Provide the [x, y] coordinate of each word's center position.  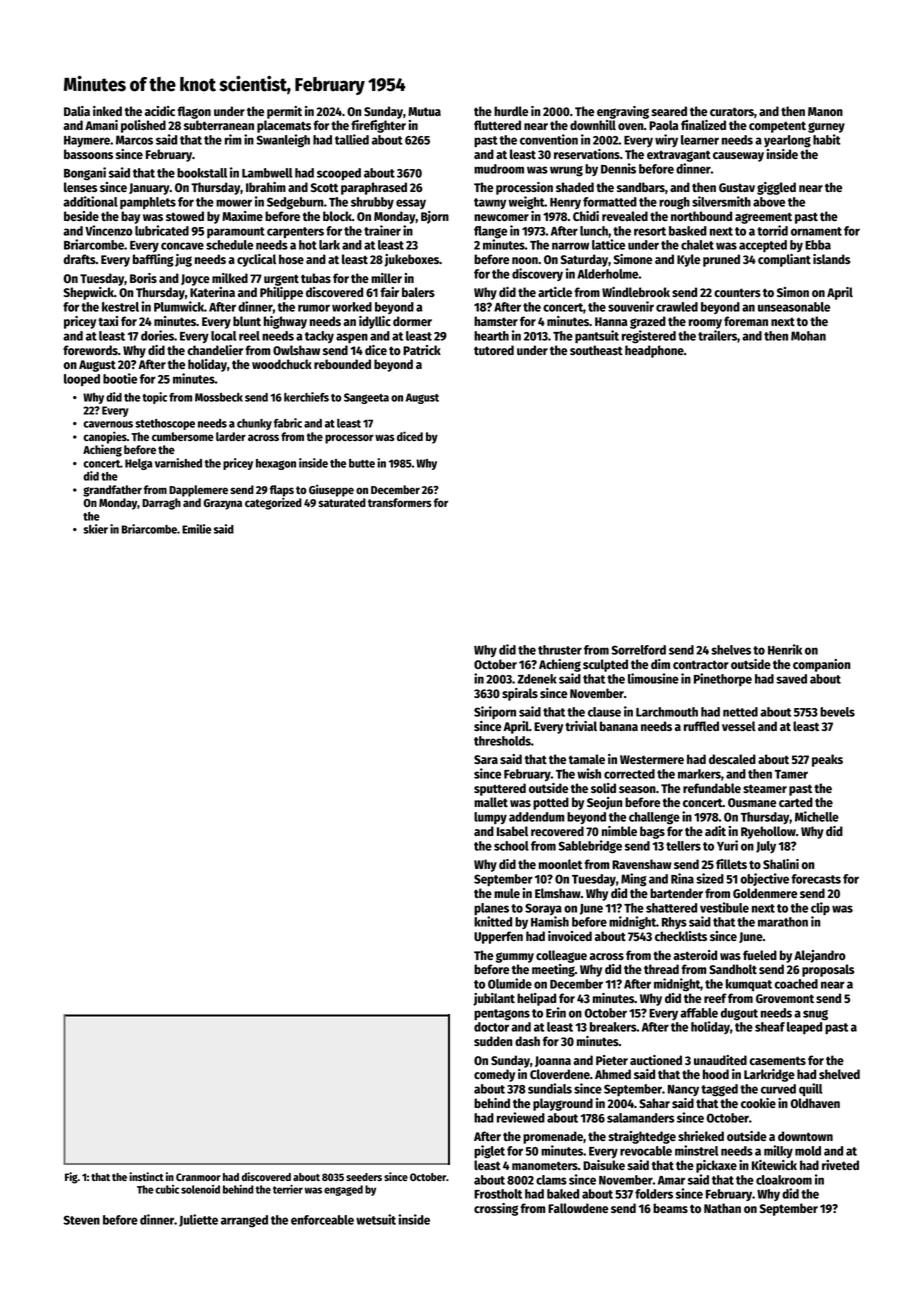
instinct [146, 1176]
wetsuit [376, 1219]
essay [411, 204]
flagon [194, 112]
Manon [825, 111]
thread [661, 969]
